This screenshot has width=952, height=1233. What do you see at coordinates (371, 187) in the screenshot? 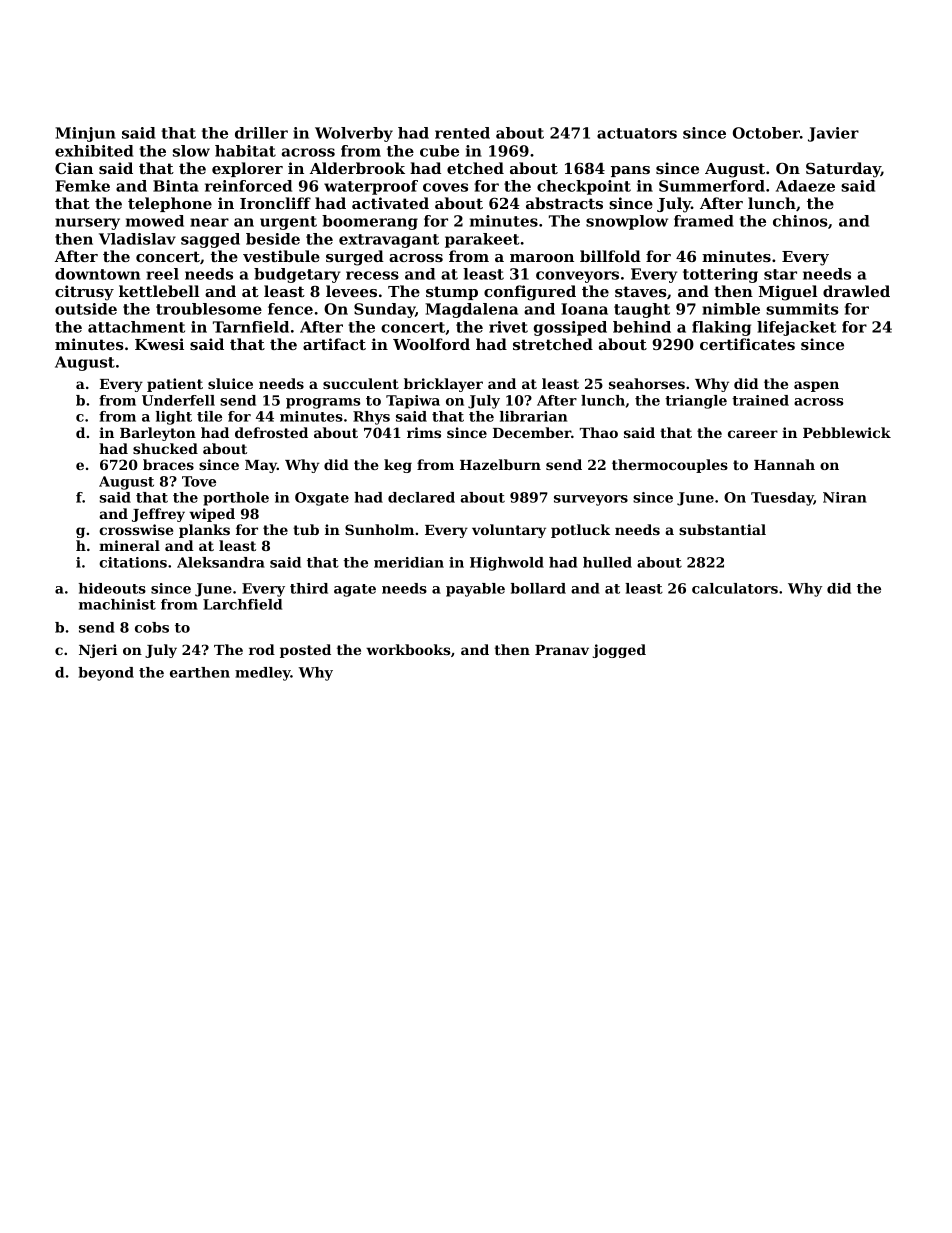
I see `waterproof` at bounding box center [371, 187].
